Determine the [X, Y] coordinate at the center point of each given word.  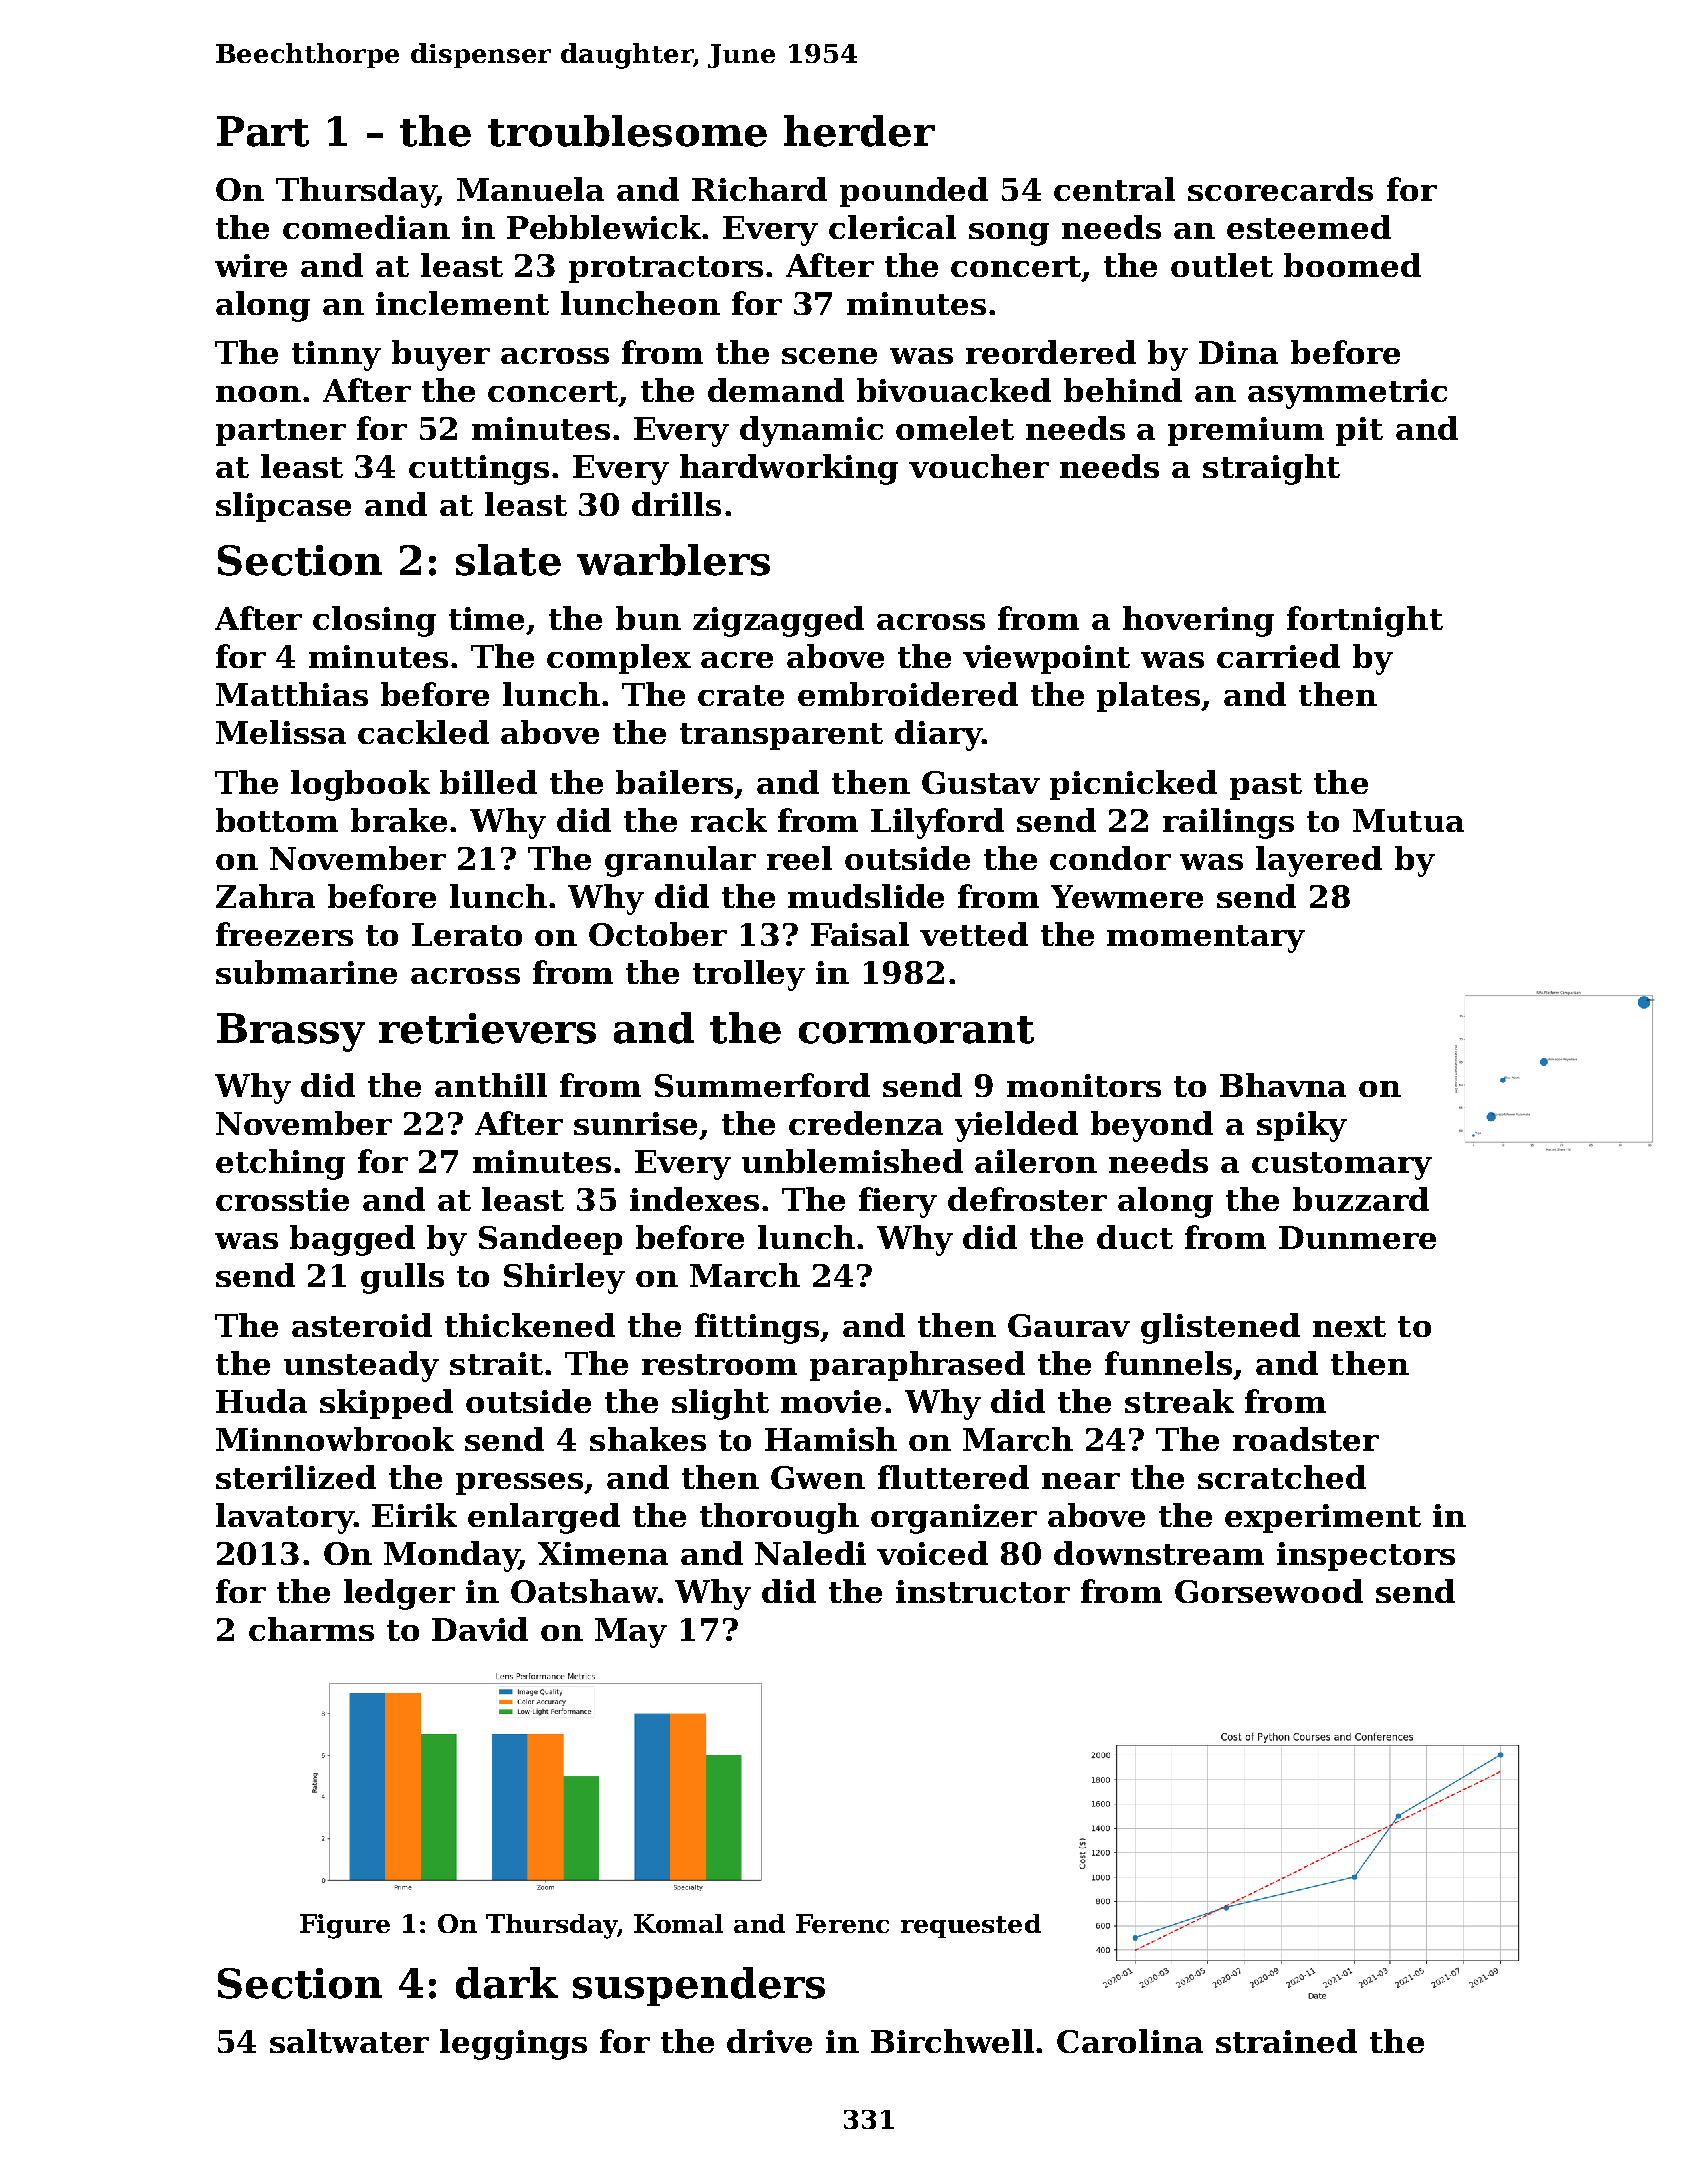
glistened [1220, 1328]
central [1114, 189]
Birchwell [952, 2041]
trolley [749, 975]
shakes [648, 1439]
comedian [366, 227]
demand [776, 390]
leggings [513, 2044]
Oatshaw [584, 1591]
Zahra [265, 896]
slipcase [283, 507]
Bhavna [1283, 1085]
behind [1123, 390]
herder [859, 131]
